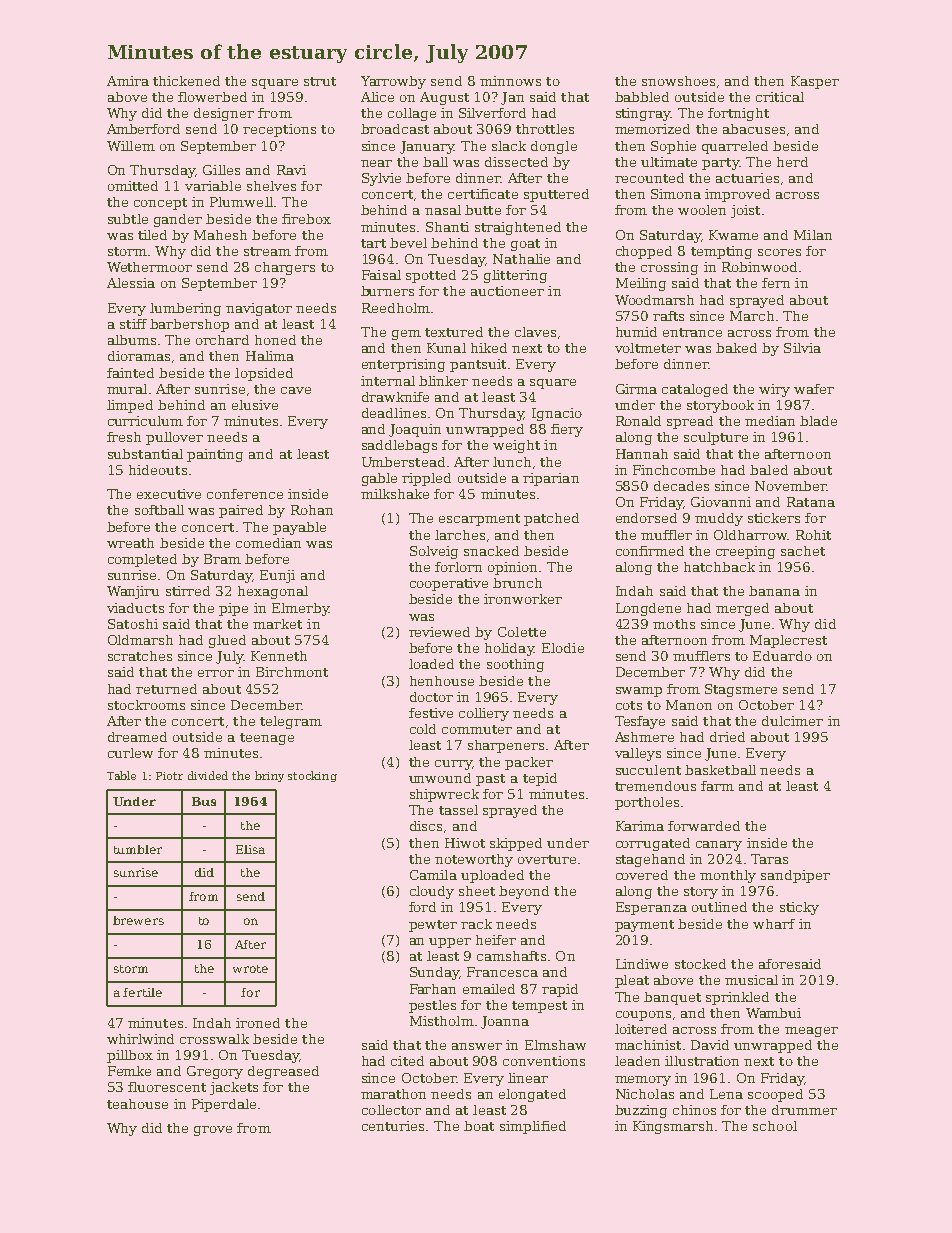 This screenshot has height=1233, width=952. I want to click on wrote, so click(250, 969).
